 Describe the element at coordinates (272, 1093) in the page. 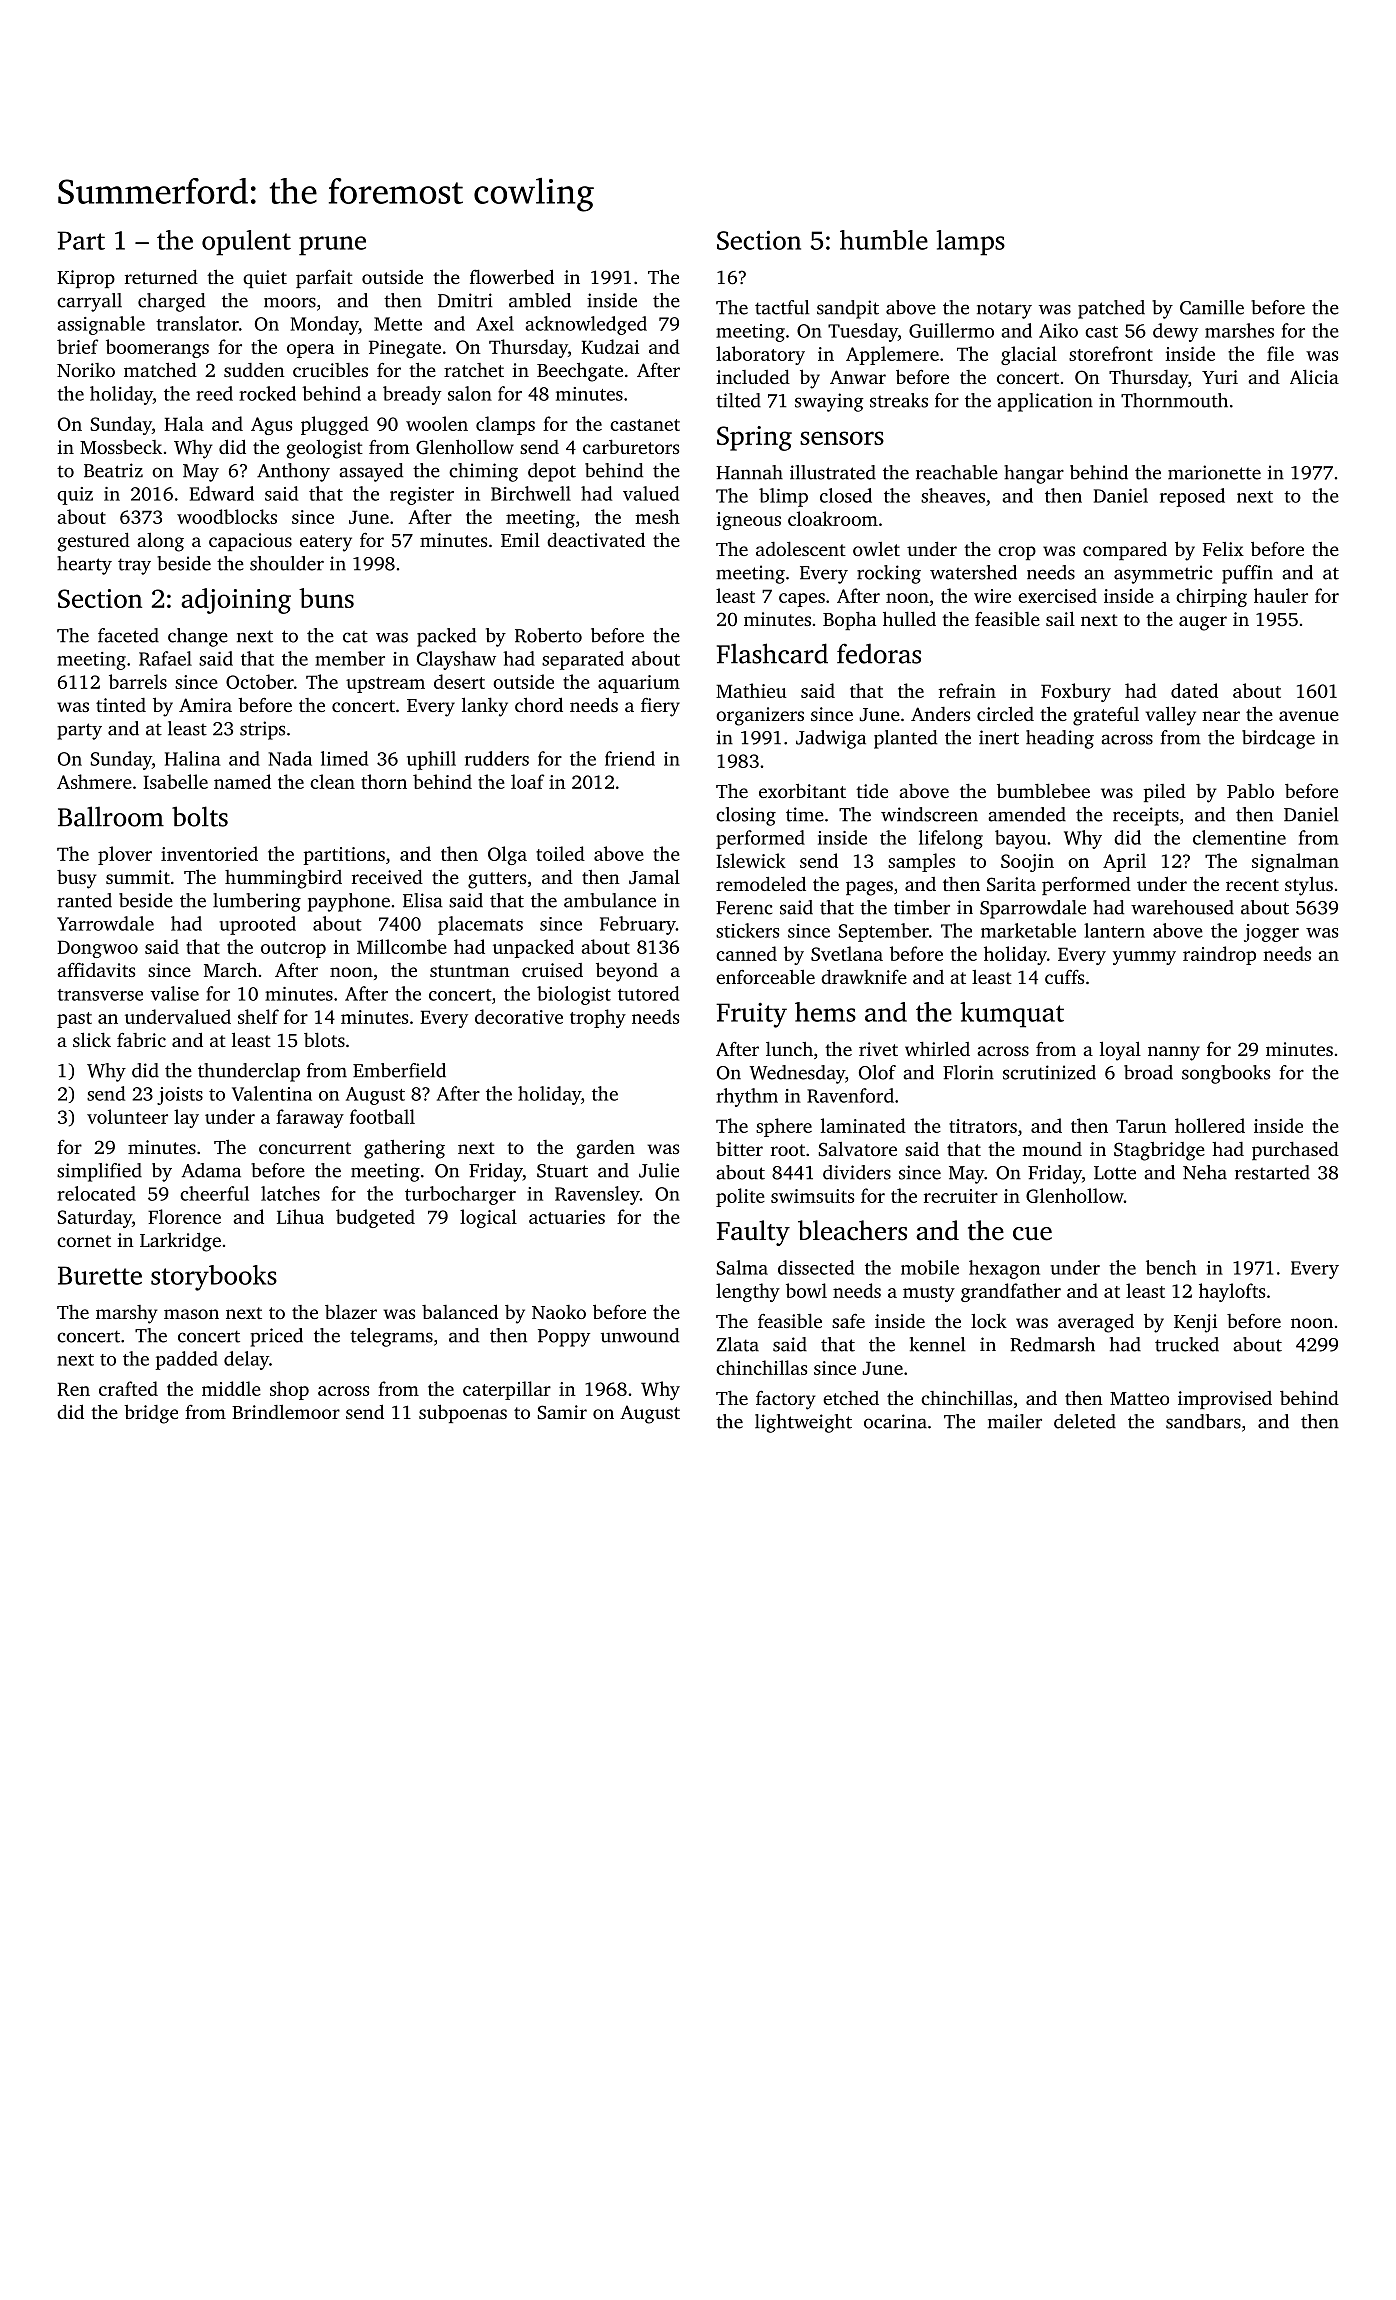

I see `Valentina` at that location.
